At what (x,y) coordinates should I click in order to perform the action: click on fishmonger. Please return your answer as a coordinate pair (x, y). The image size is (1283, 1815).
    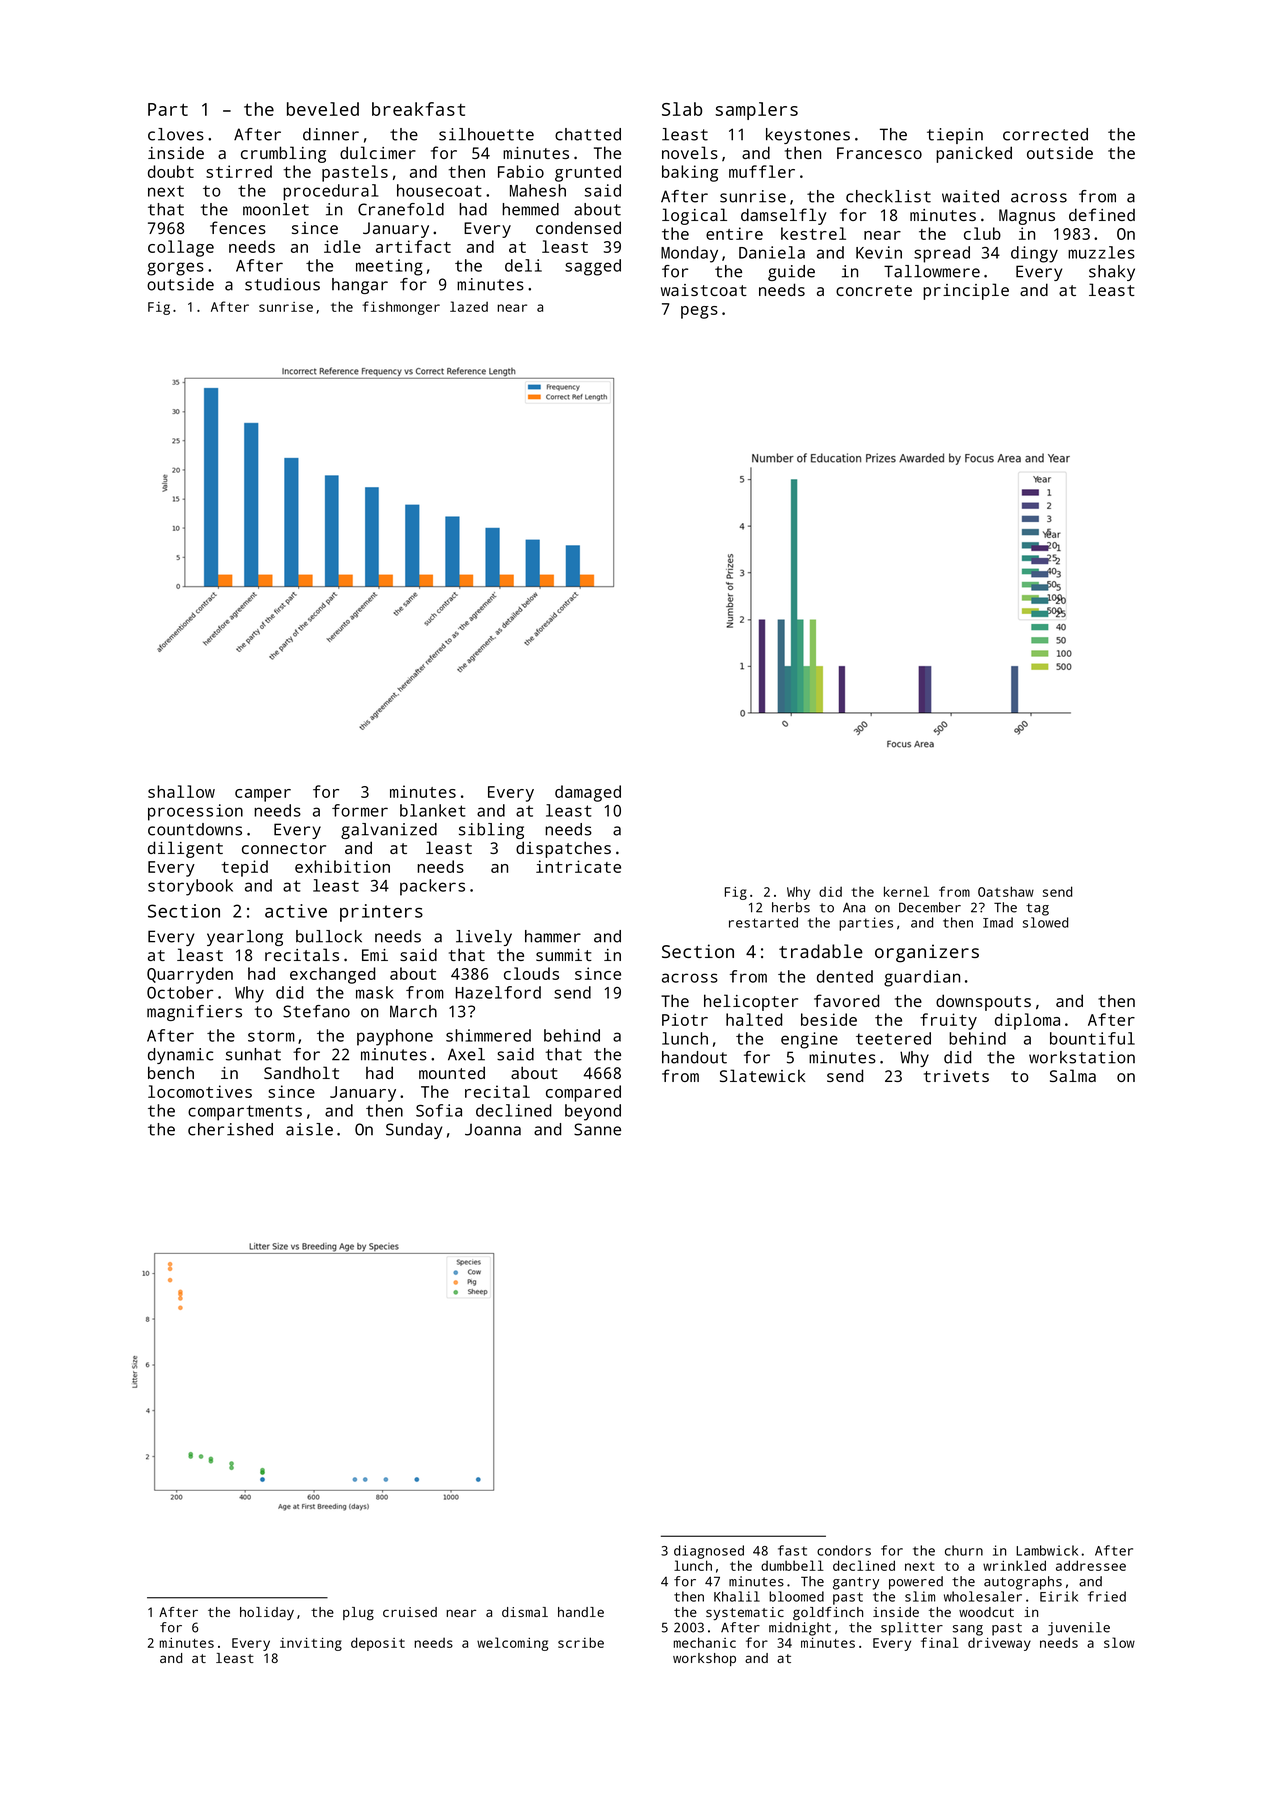
    Looking at the image, I should click on (401, 308).
